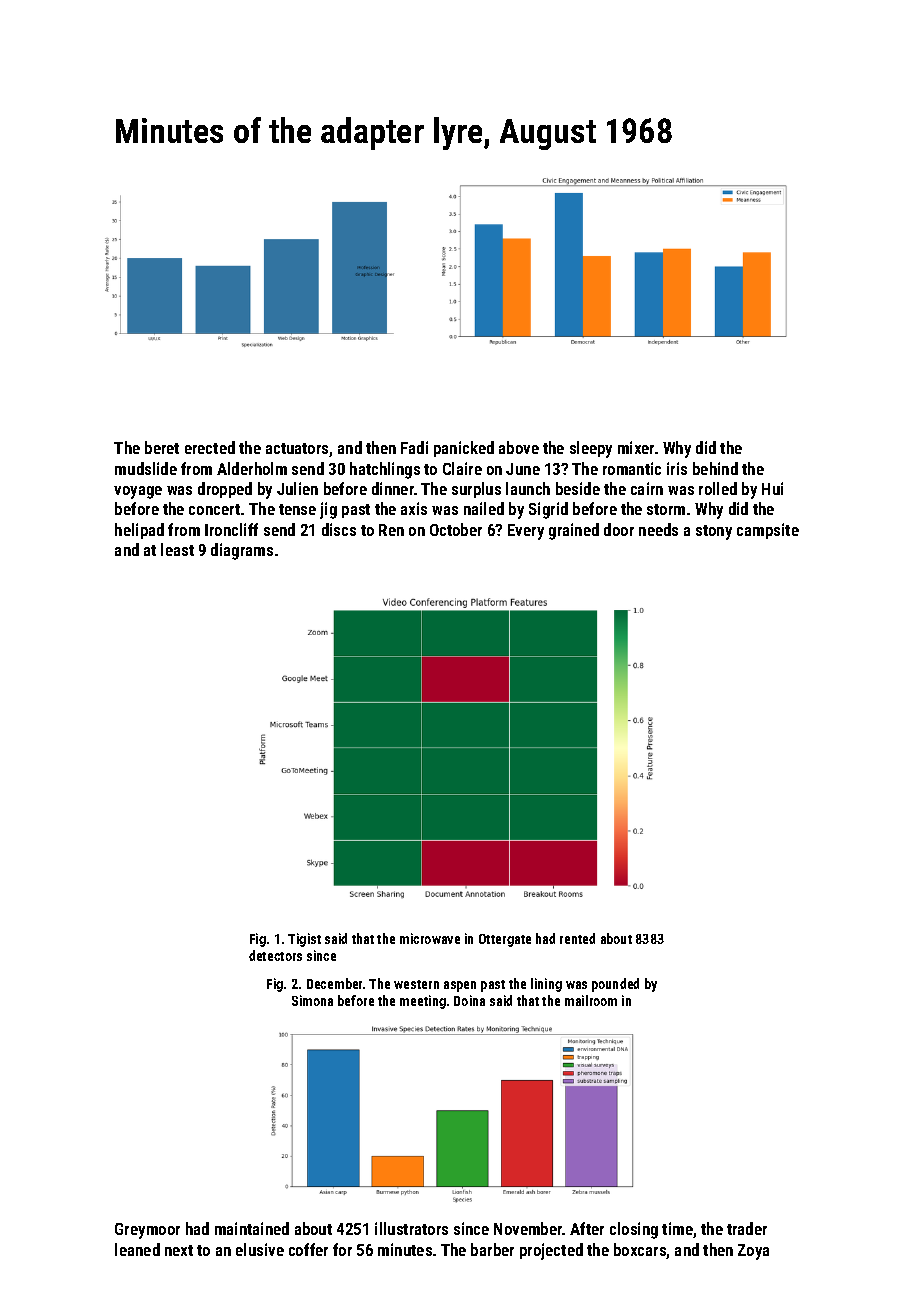  Describe the element at coordinates (210, 447) in the page. I see `erected` at that location.
